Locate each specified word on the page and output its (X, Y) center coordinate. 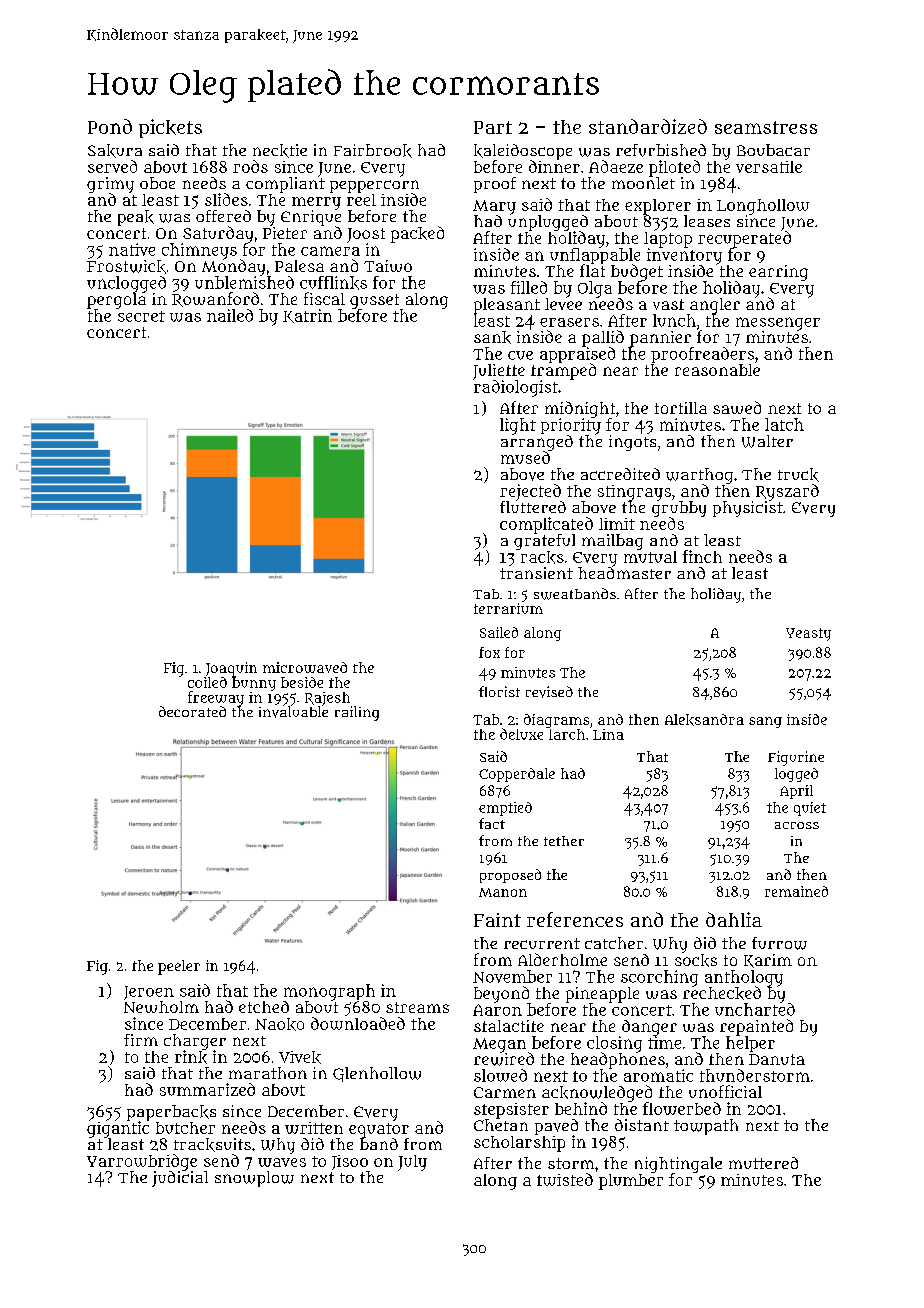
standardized (648, 126)
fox (489, 652)
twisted (565, 1179)
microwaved (305, 667)
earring (778, 273)
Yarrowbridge (142, 1162)
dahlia (734, 919)
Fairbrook (373, 151)
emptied (505, 809)
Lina (608, 734)
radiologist (516, 388)
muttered (763, 1163)
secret (141, 316)
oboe (157, 183)
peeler (179, 967)
